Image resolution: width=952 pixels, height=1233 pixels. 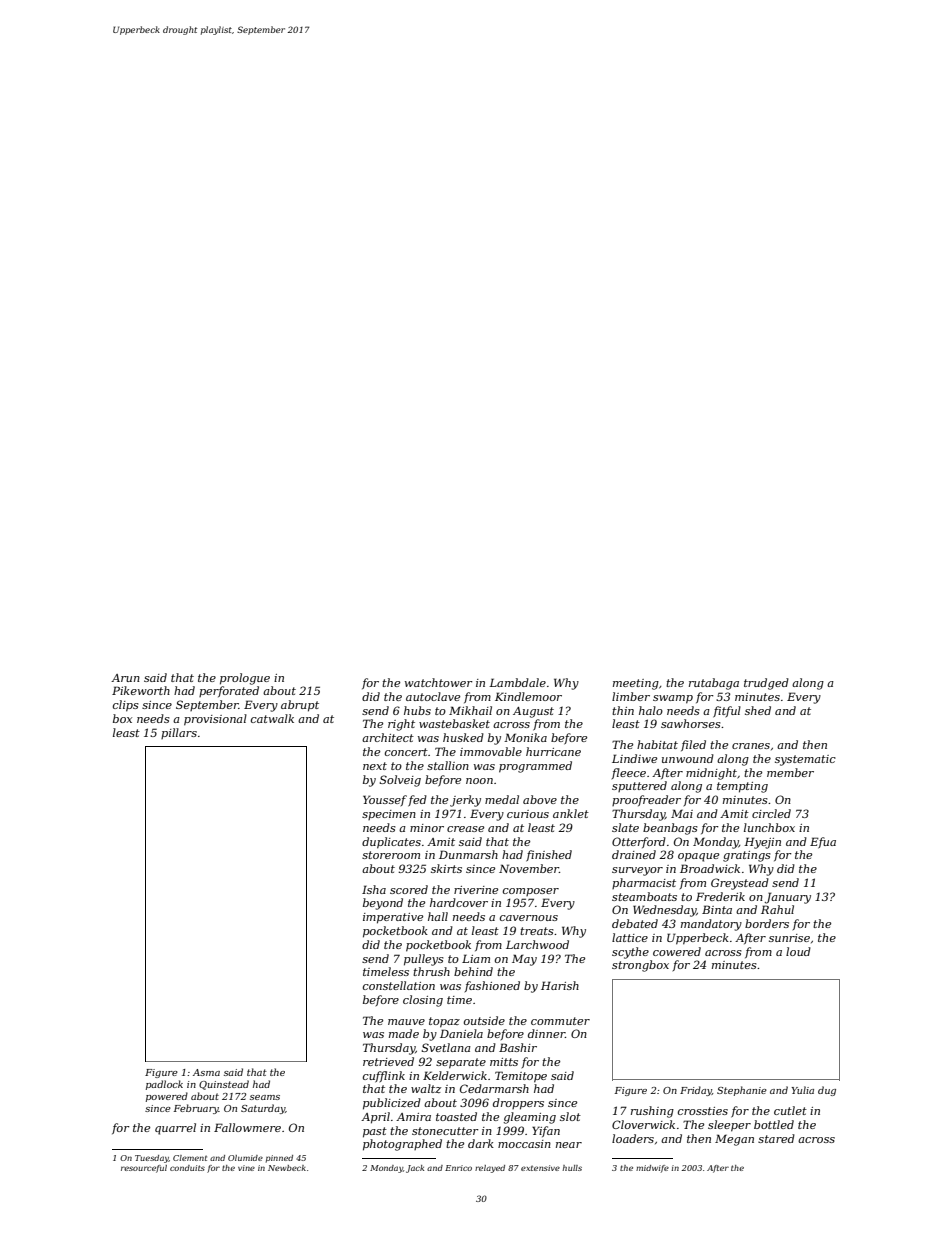 What do you see at coordinates (465, 829) in the screenshot?
I see `crease` at bounding box center [465, 829].
